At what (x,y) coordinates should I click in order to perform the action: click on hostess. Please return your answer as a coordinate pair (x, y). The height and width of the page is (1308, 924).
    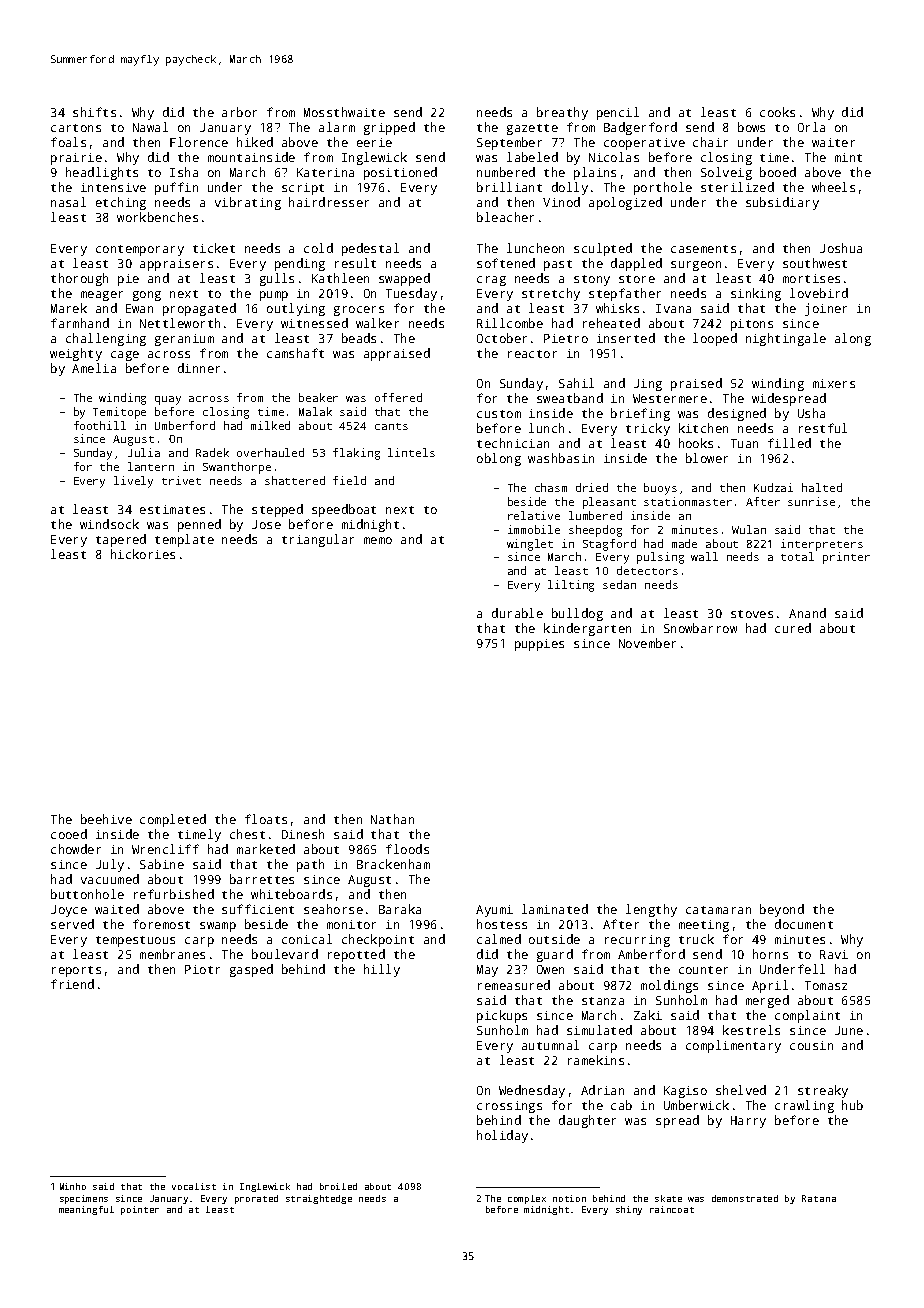
    Looking at the image, I should click on (502, 924).
